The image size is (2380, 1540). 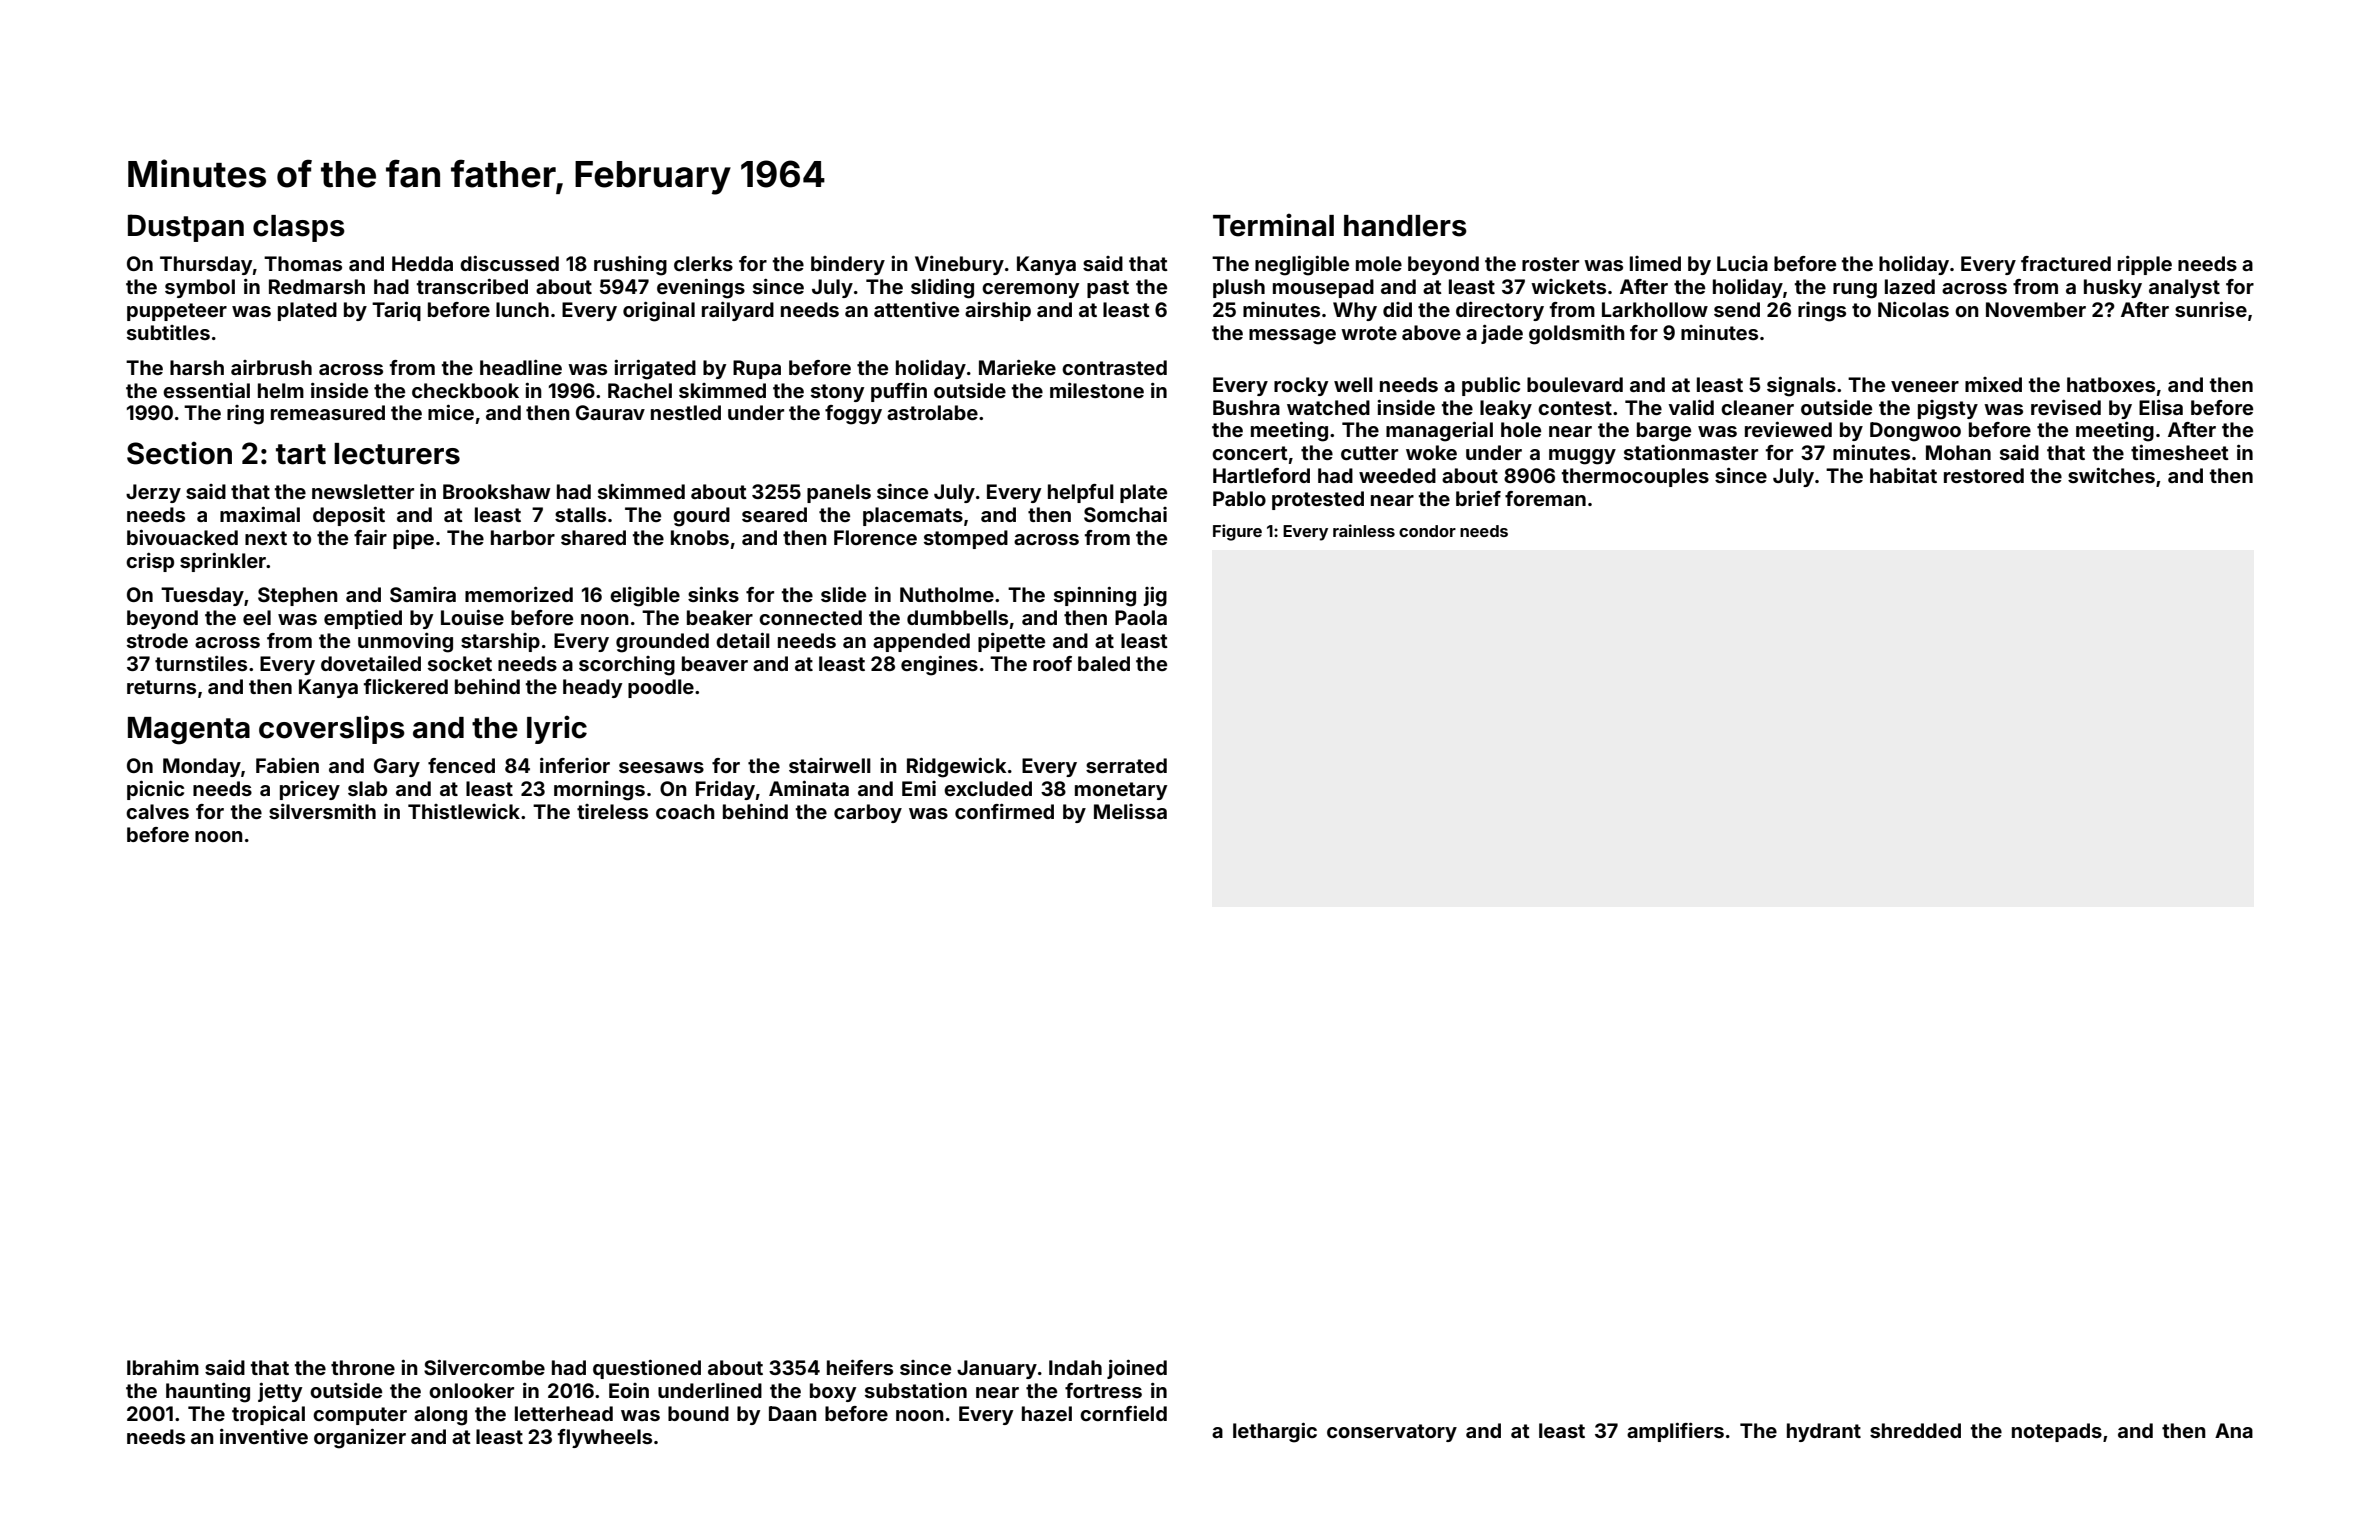 I want to click on Silvercombe, so click(x=484, y=1367).
